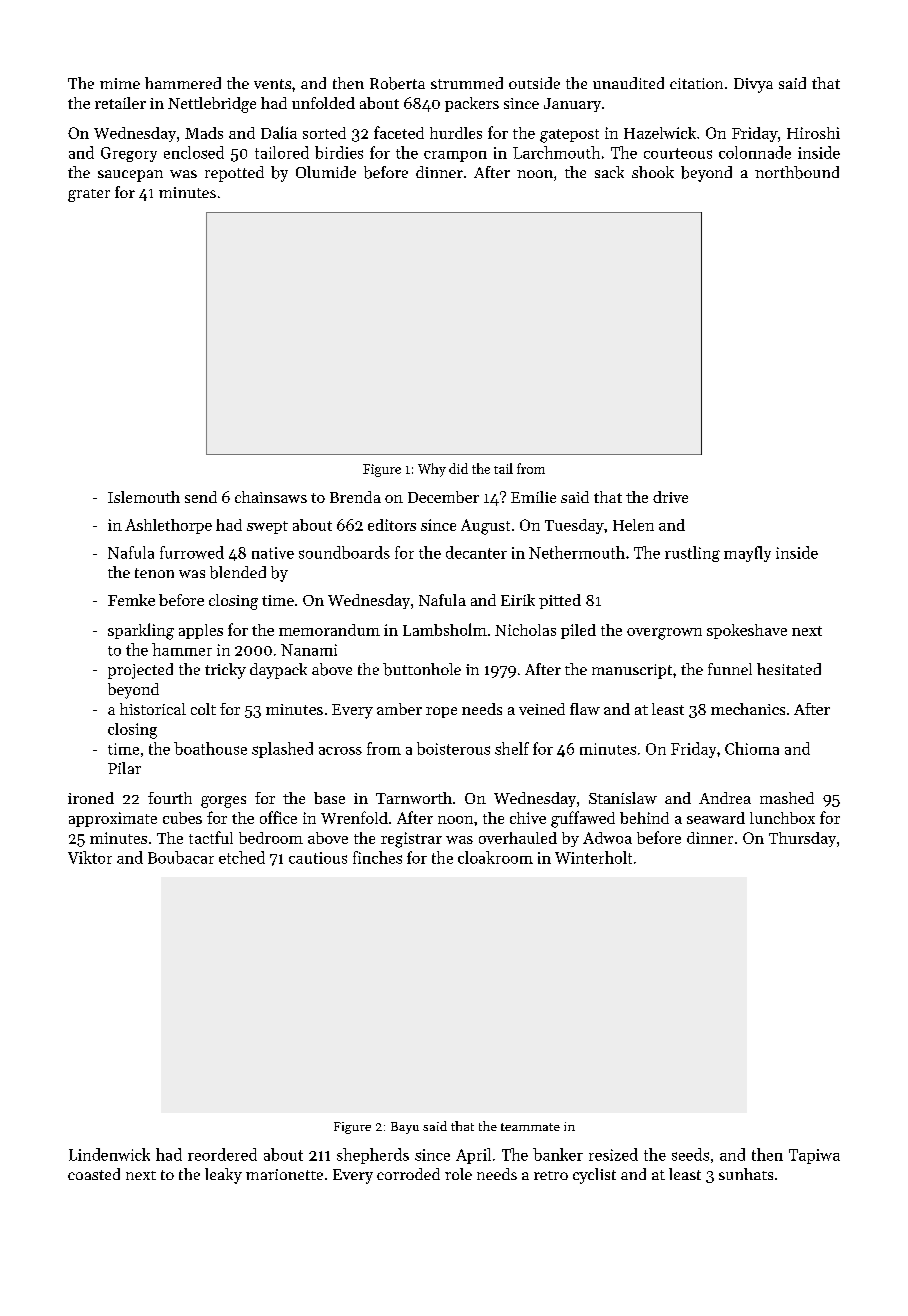 This screenshot has width=908, height=1316. I want to click on Nethermouth, so click(577, 552).
